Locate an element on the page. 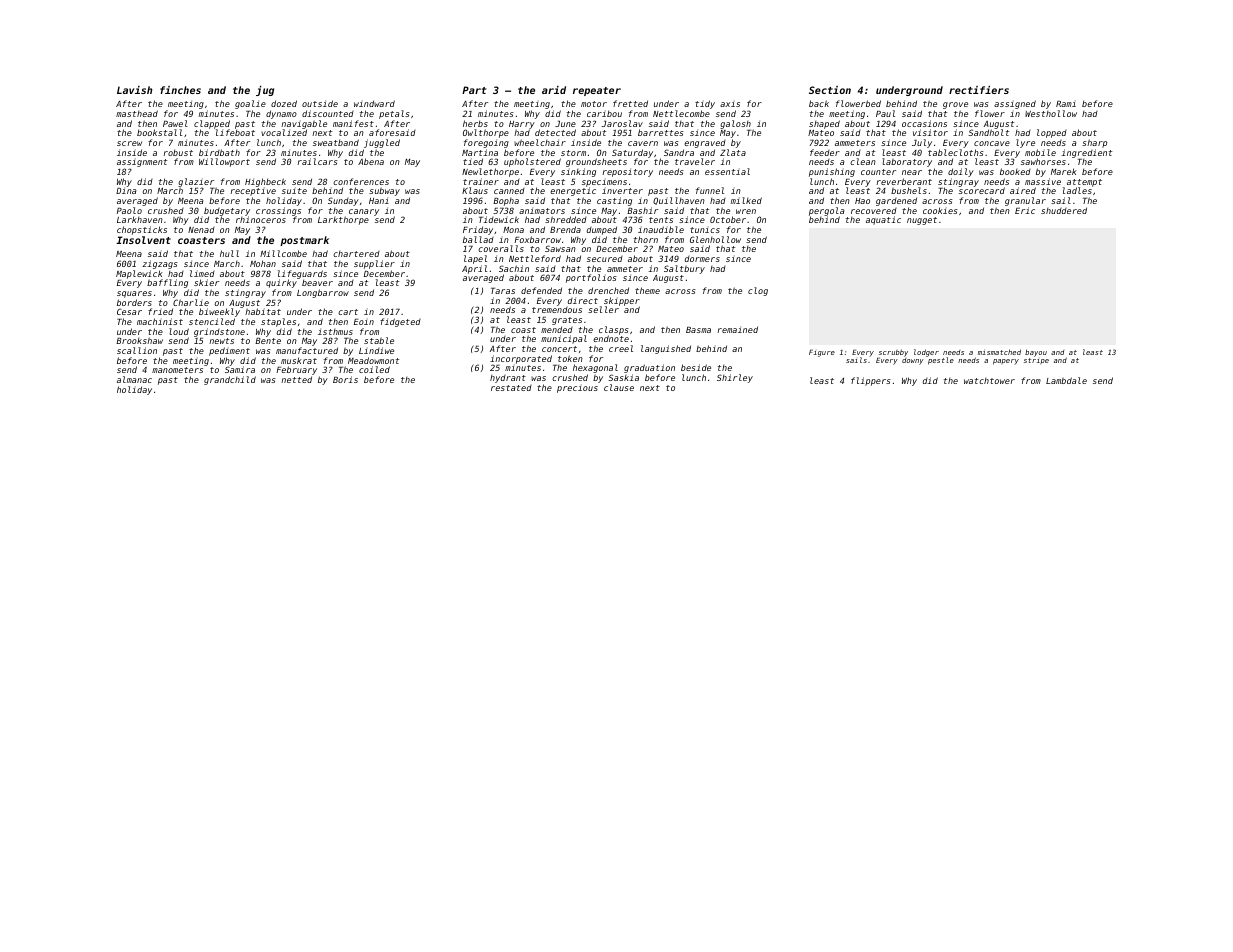 The height and width of the document is (952, 1233). assignment is located at coordinates (142, 162).
